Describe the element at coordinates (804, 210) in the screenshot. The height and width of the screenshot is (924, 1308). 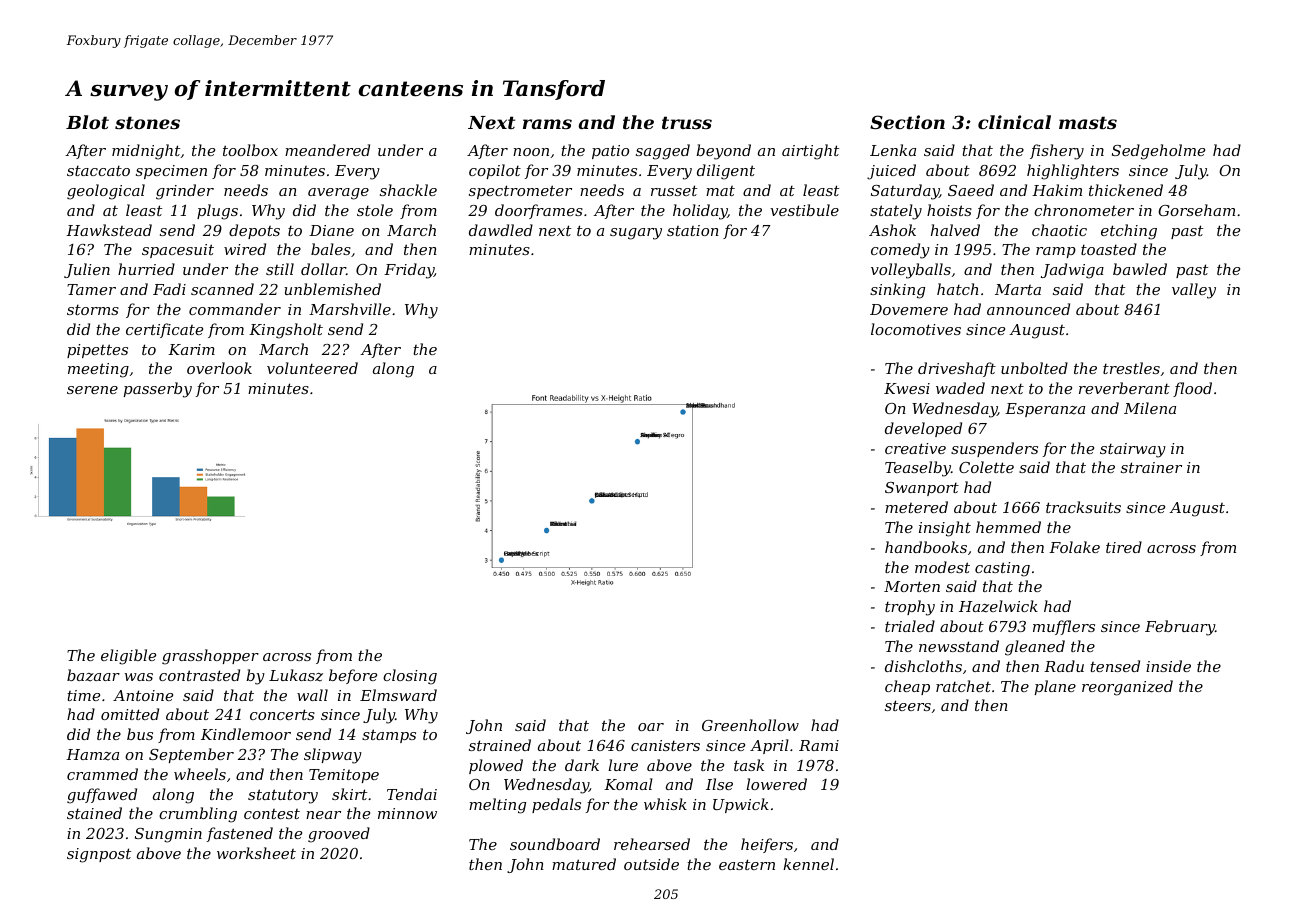
I see `vestibule` at that location.
